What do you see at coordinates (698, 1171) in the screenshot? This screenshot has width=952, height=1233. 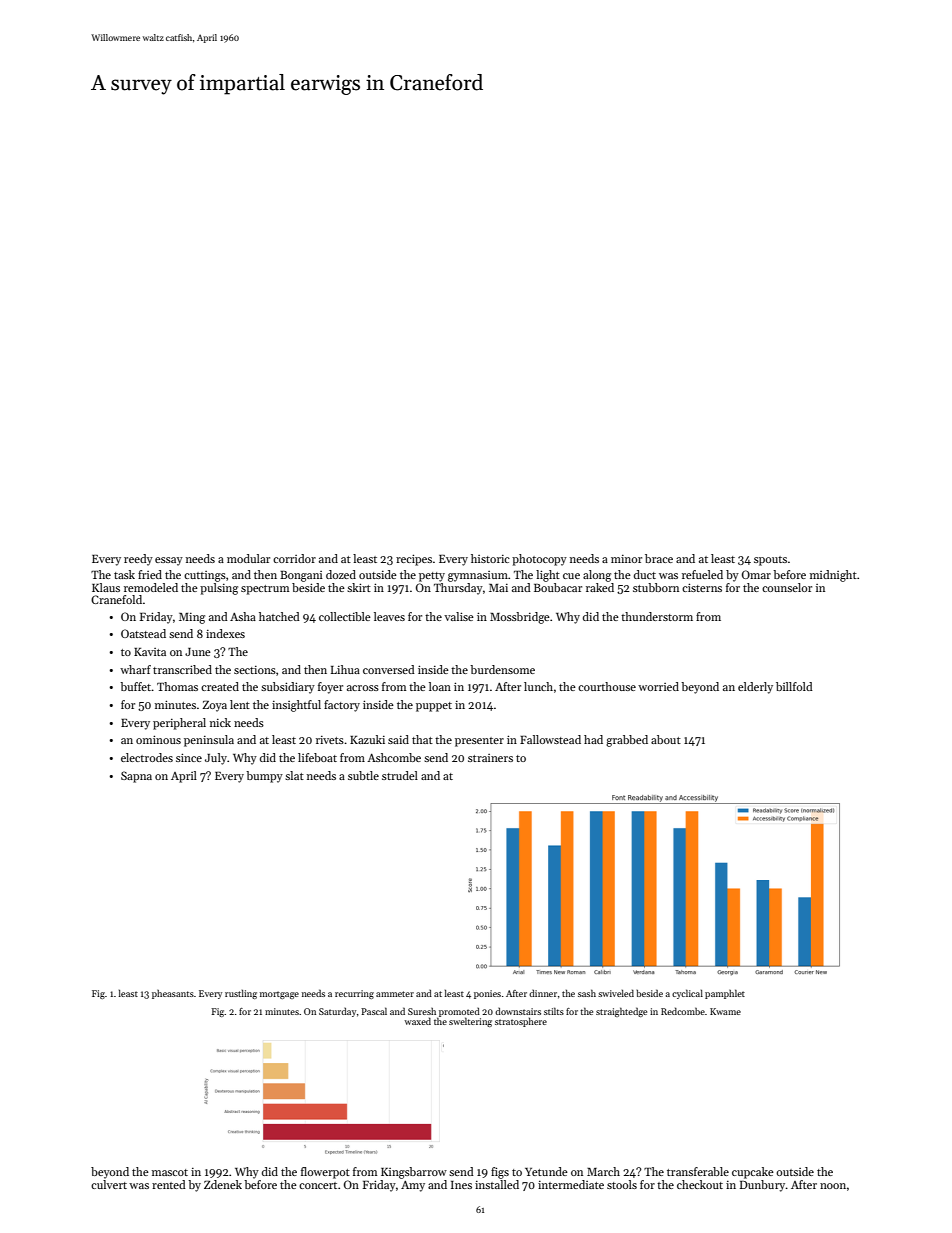 I see `transferable` at bounding box center [698, 1171].
